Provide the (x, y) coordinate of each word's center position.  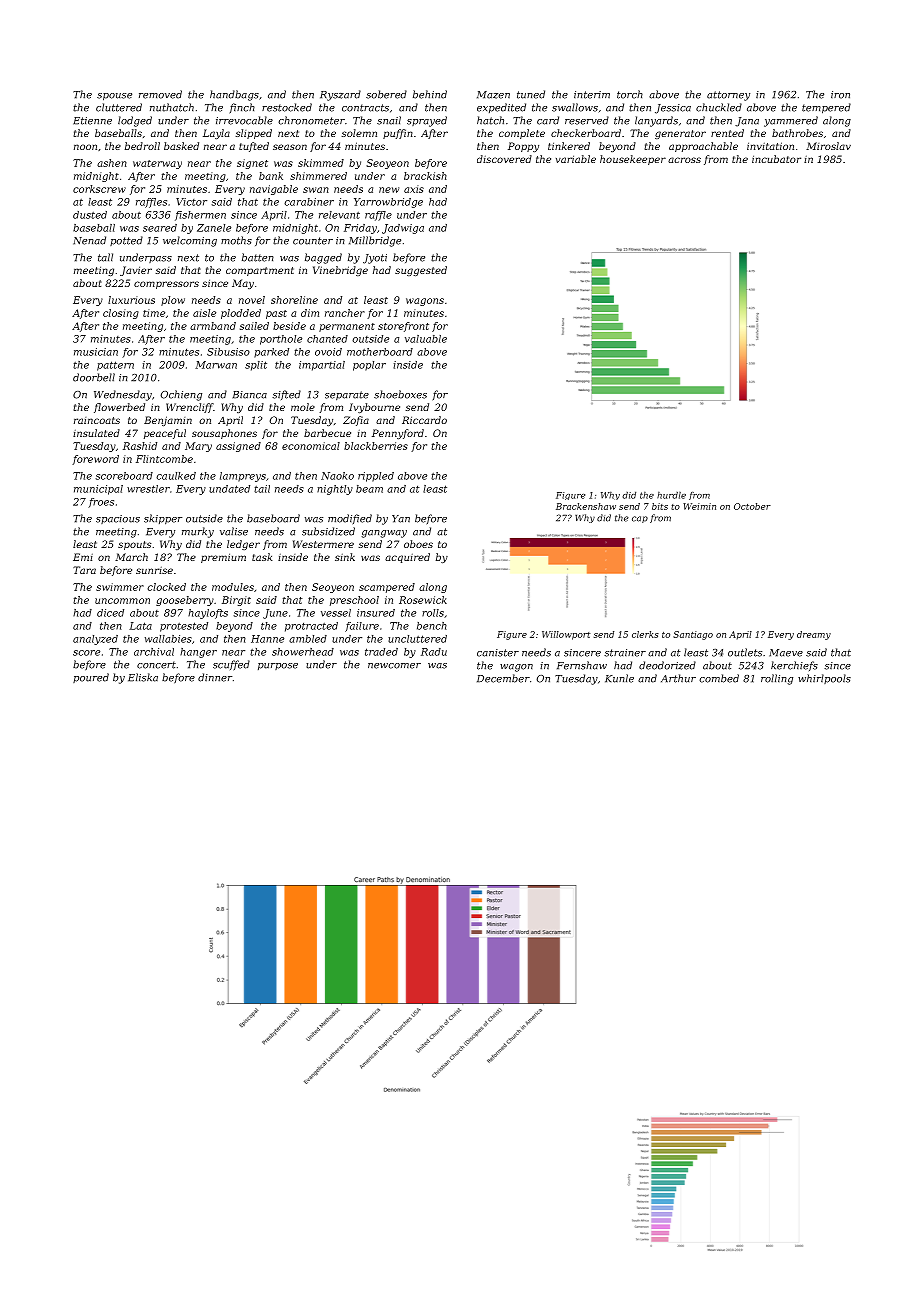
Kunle (619, 678)
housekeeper (633, 160)
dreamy (814, 635)
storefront (403, 327)
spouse (114, 97)
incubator (776, 159)
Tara (84, 570)
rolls (433, 613)
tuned (531, 94)
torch (630, 94)
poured (91, 678)
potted (126, 241)
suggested (421, 271)
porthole (281, 340)
